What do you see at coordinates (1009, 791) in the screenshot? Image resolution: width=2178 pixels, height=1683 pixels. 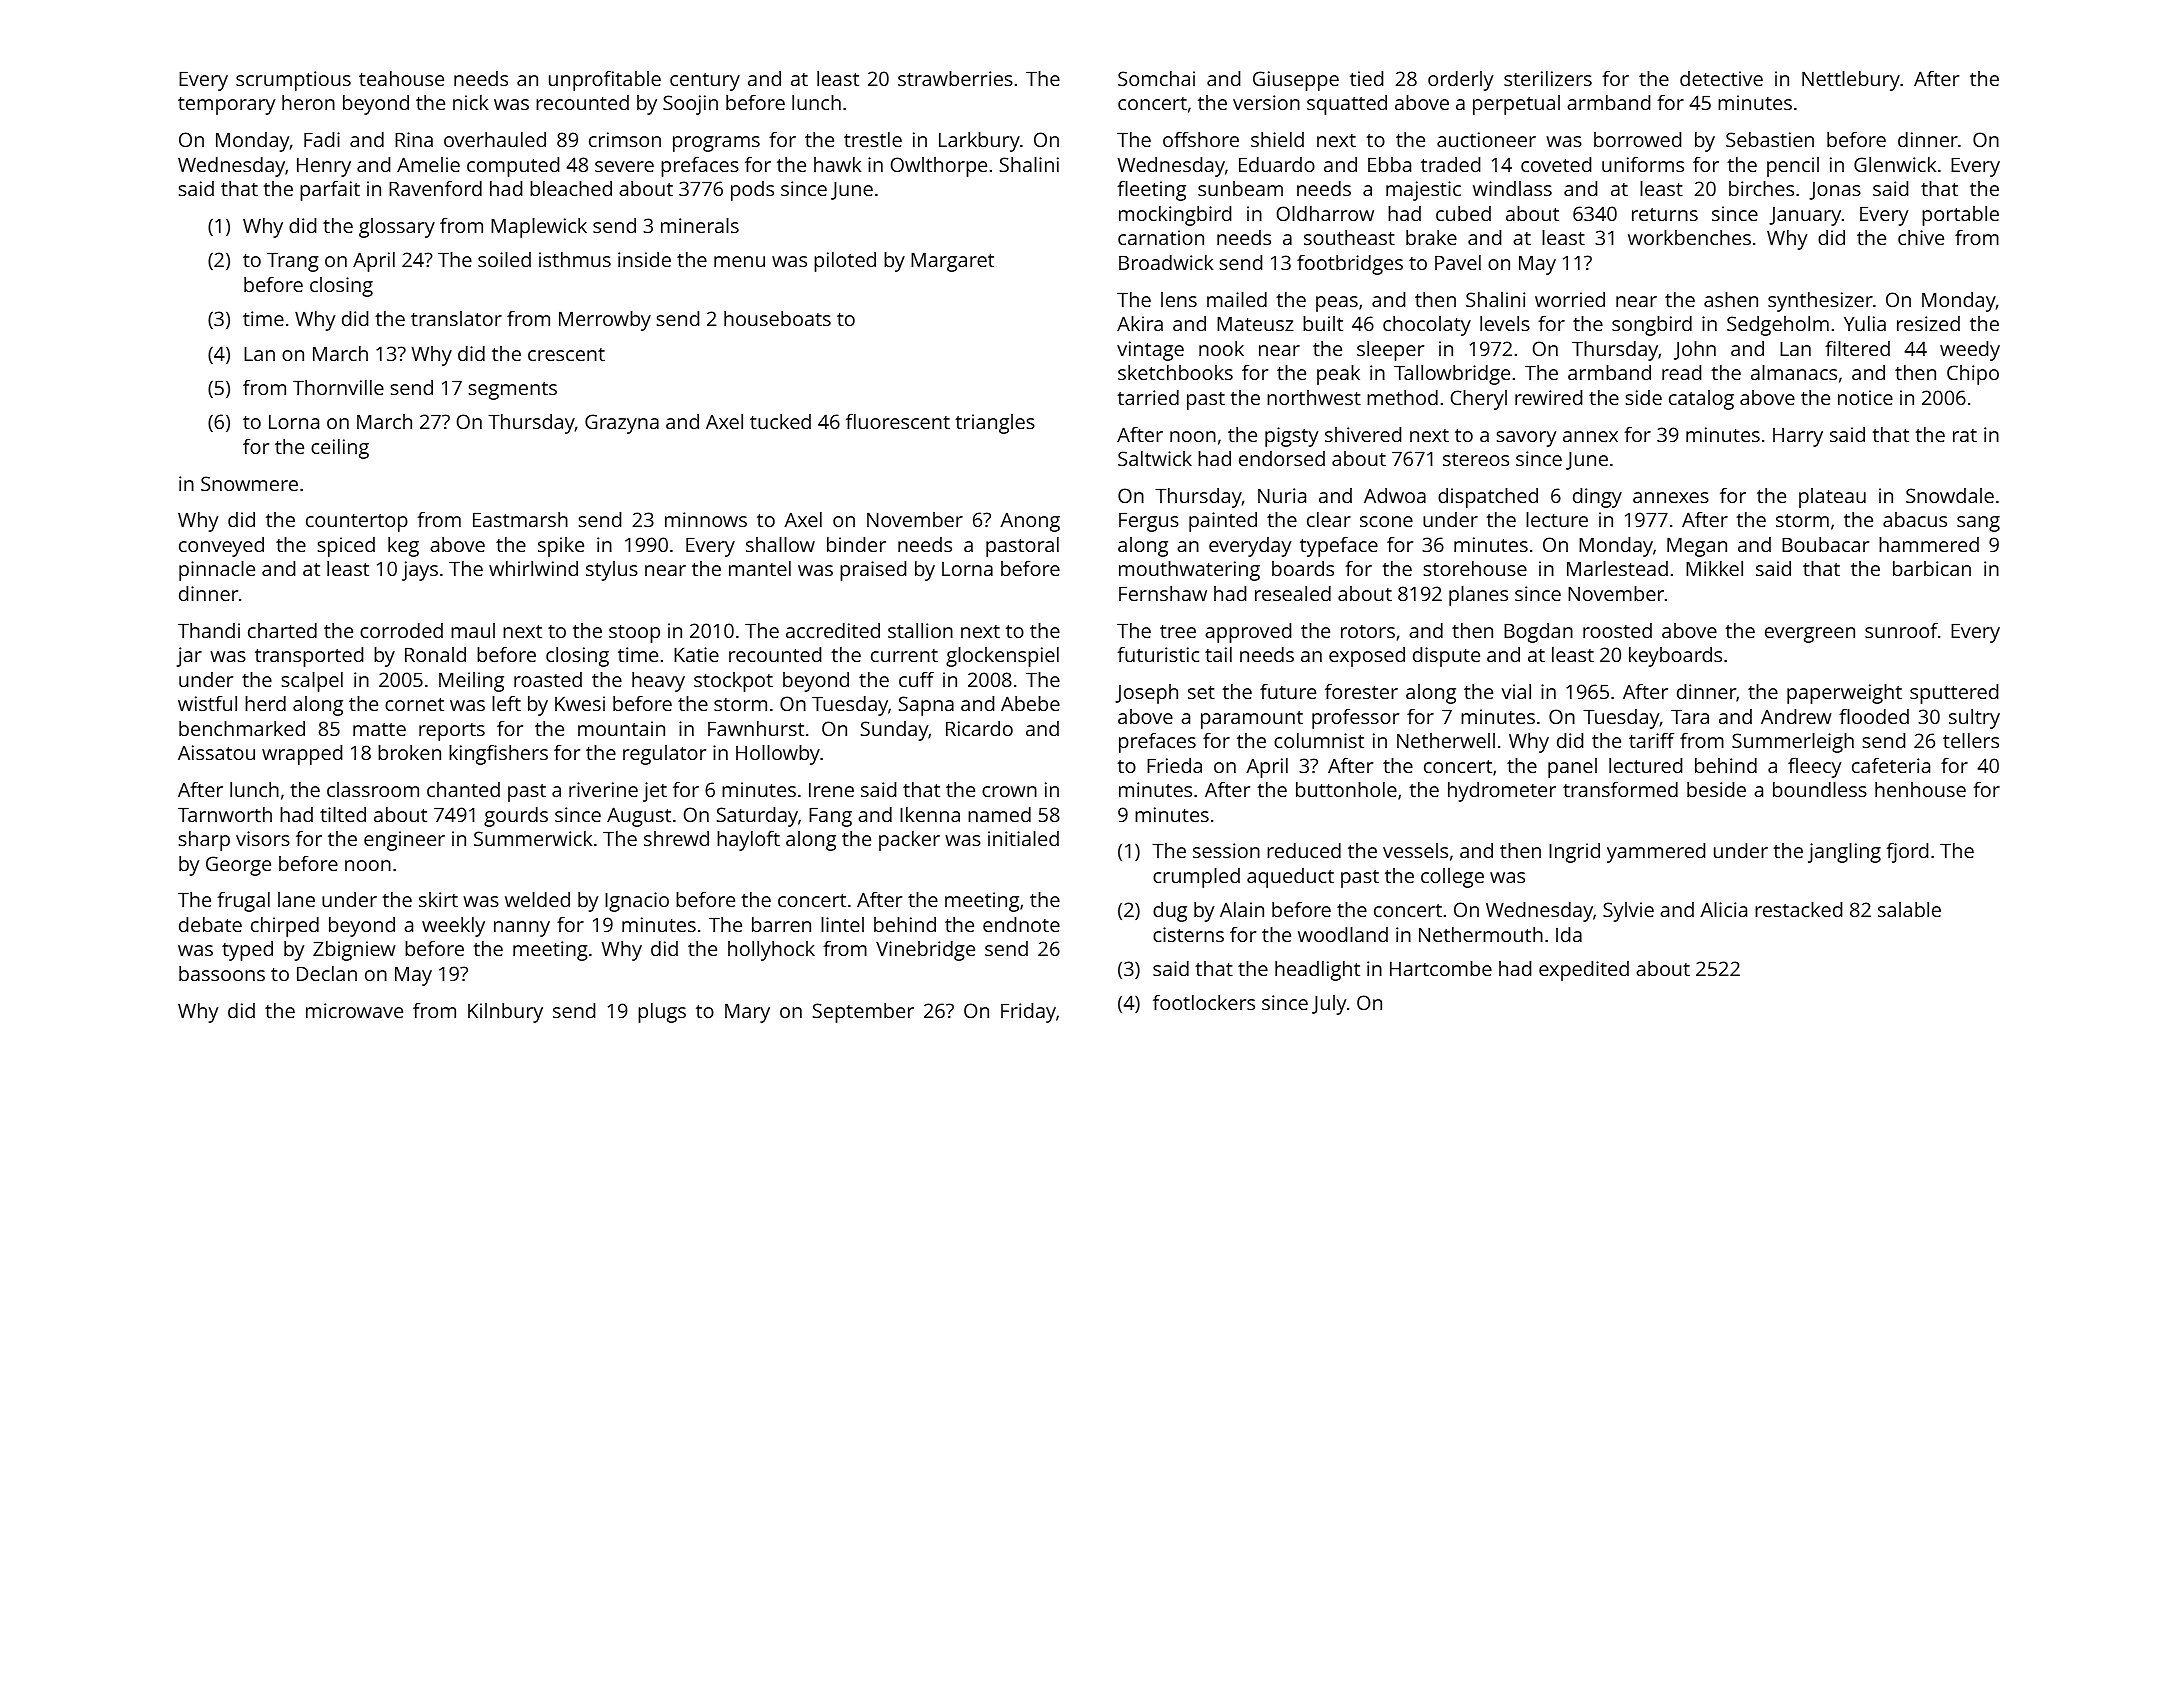 I see `crown` at bounding box center [1009, 791].
